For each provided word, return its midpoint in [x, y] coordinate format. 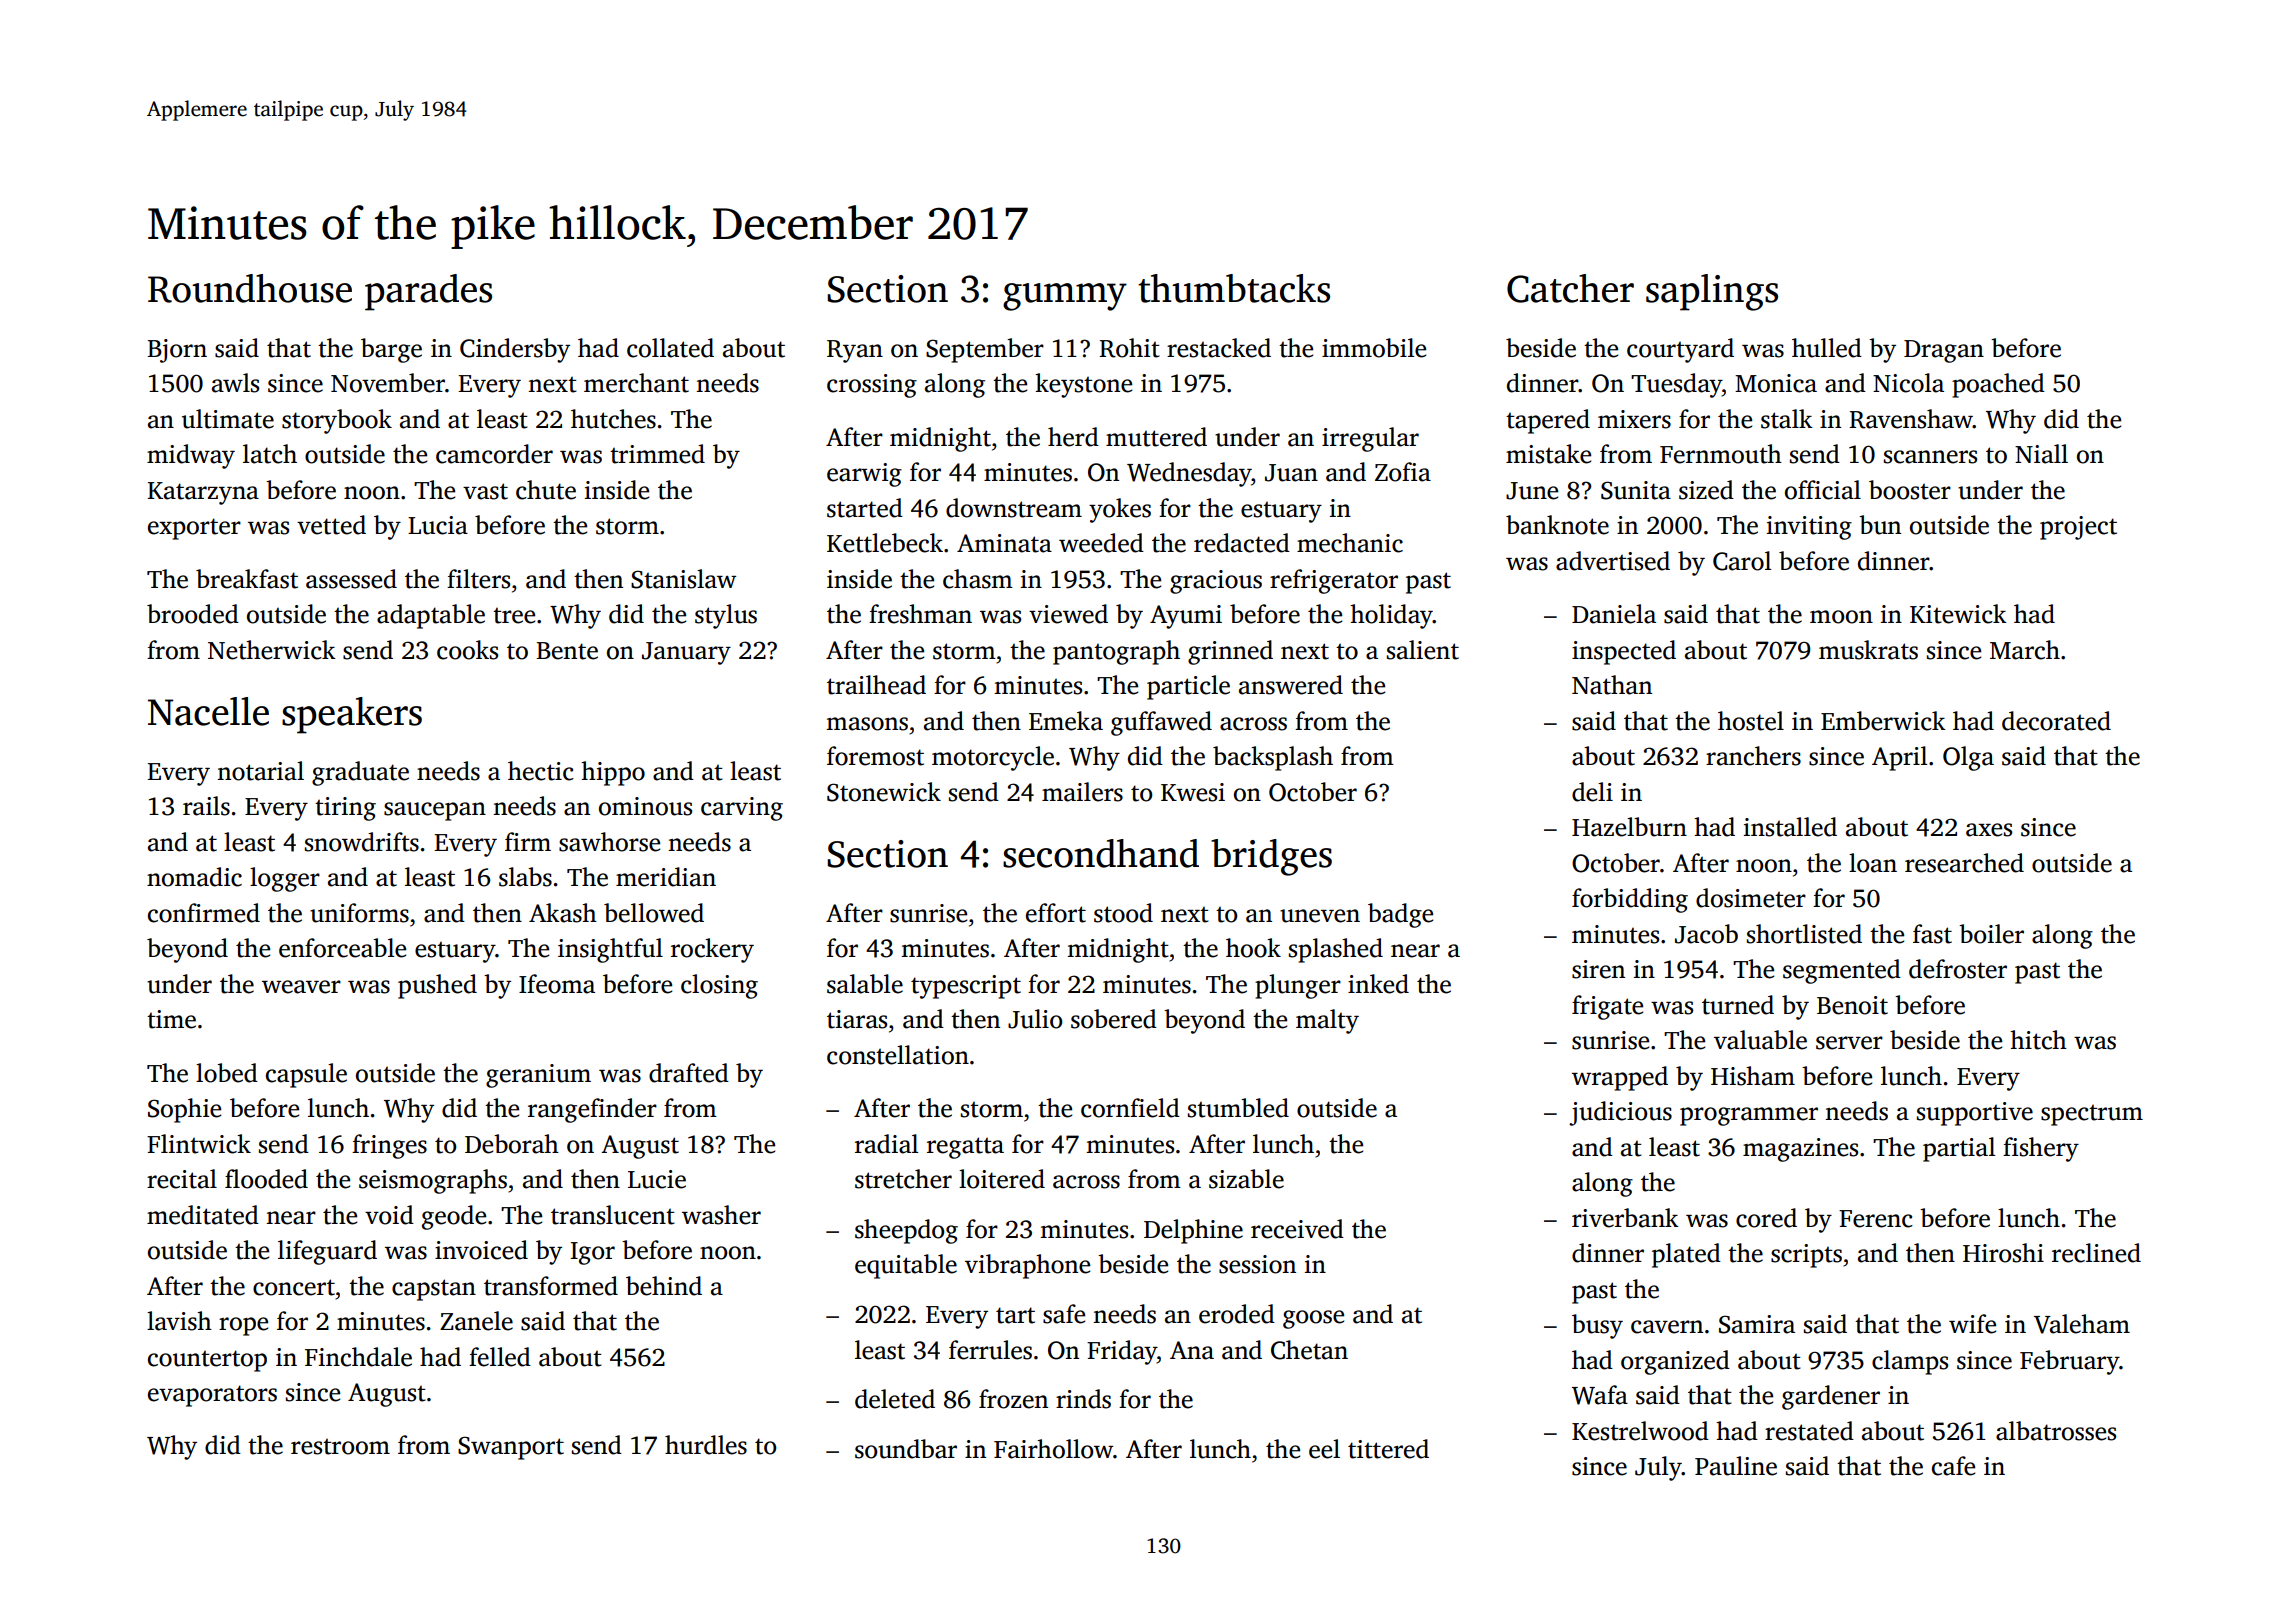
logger [285, 879]
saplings [1712, 292]
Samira [1757, 1324]
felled [500, 1357]
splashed [1336, 950]
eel [1324, 1449]
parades [428, 292]
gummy [1065, 297]
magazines [1800, 1150]
